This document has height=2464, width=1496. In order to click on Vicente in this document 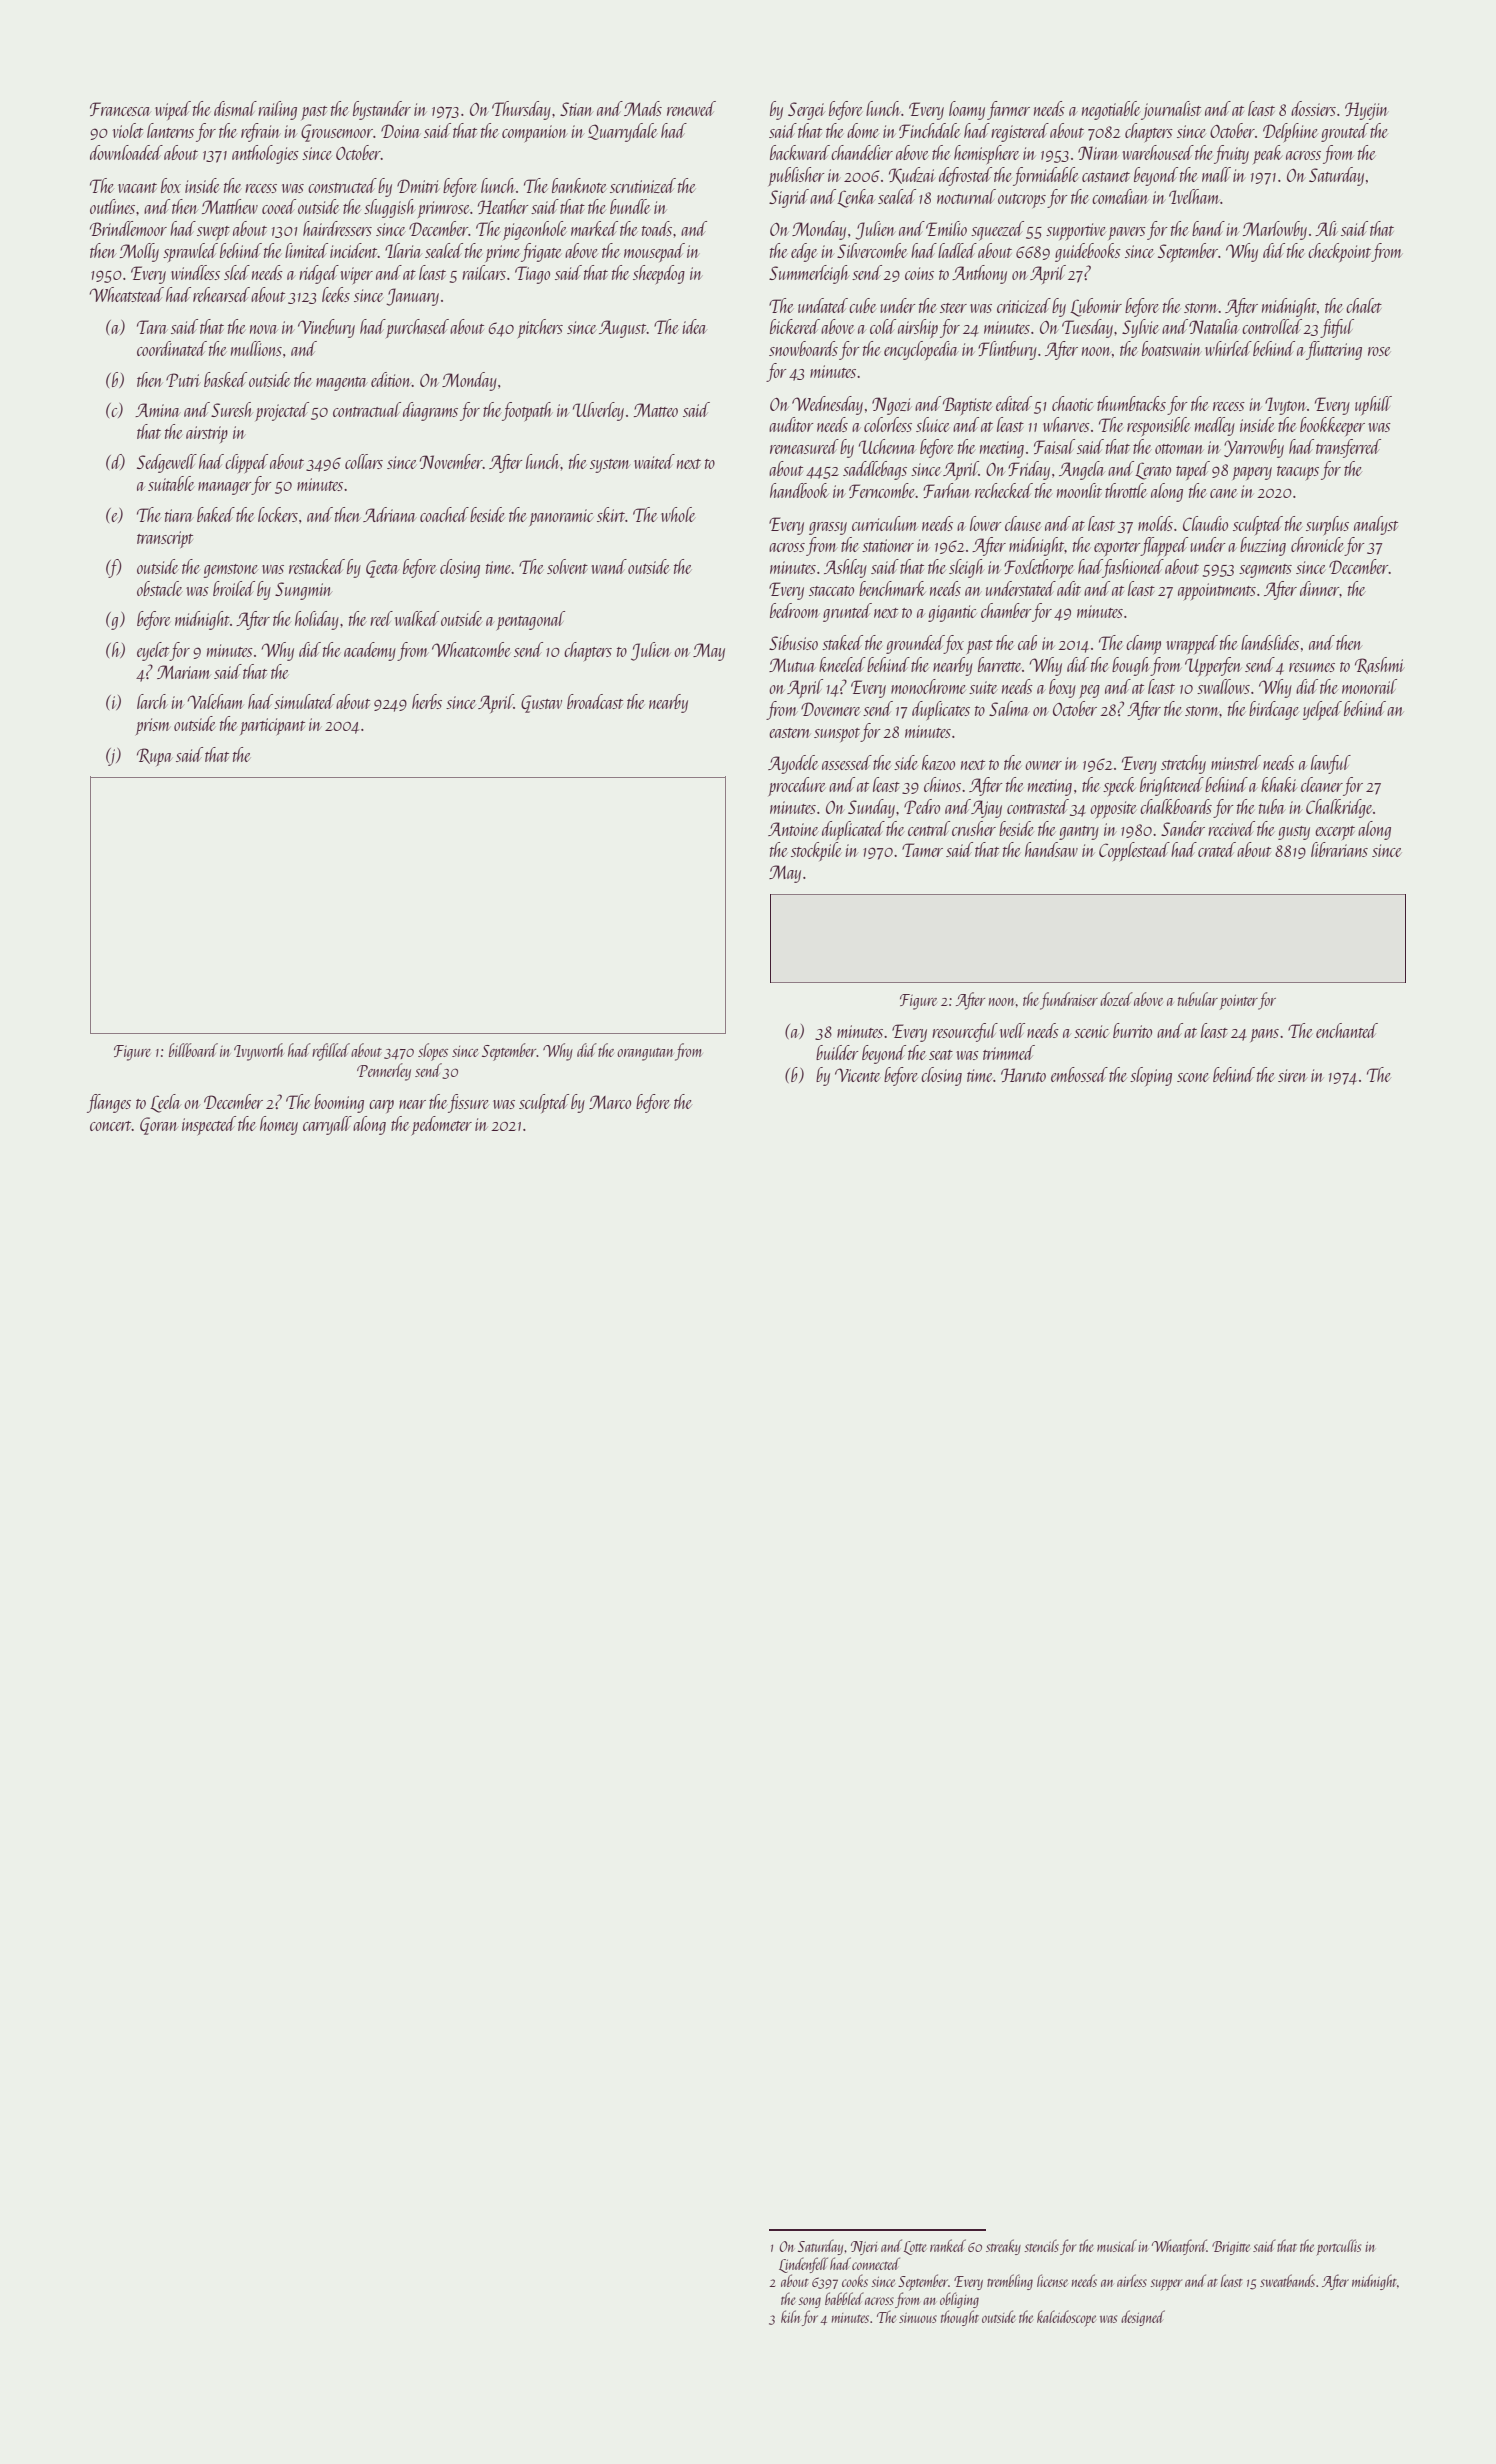, I will do `click(858, 1075)`.
